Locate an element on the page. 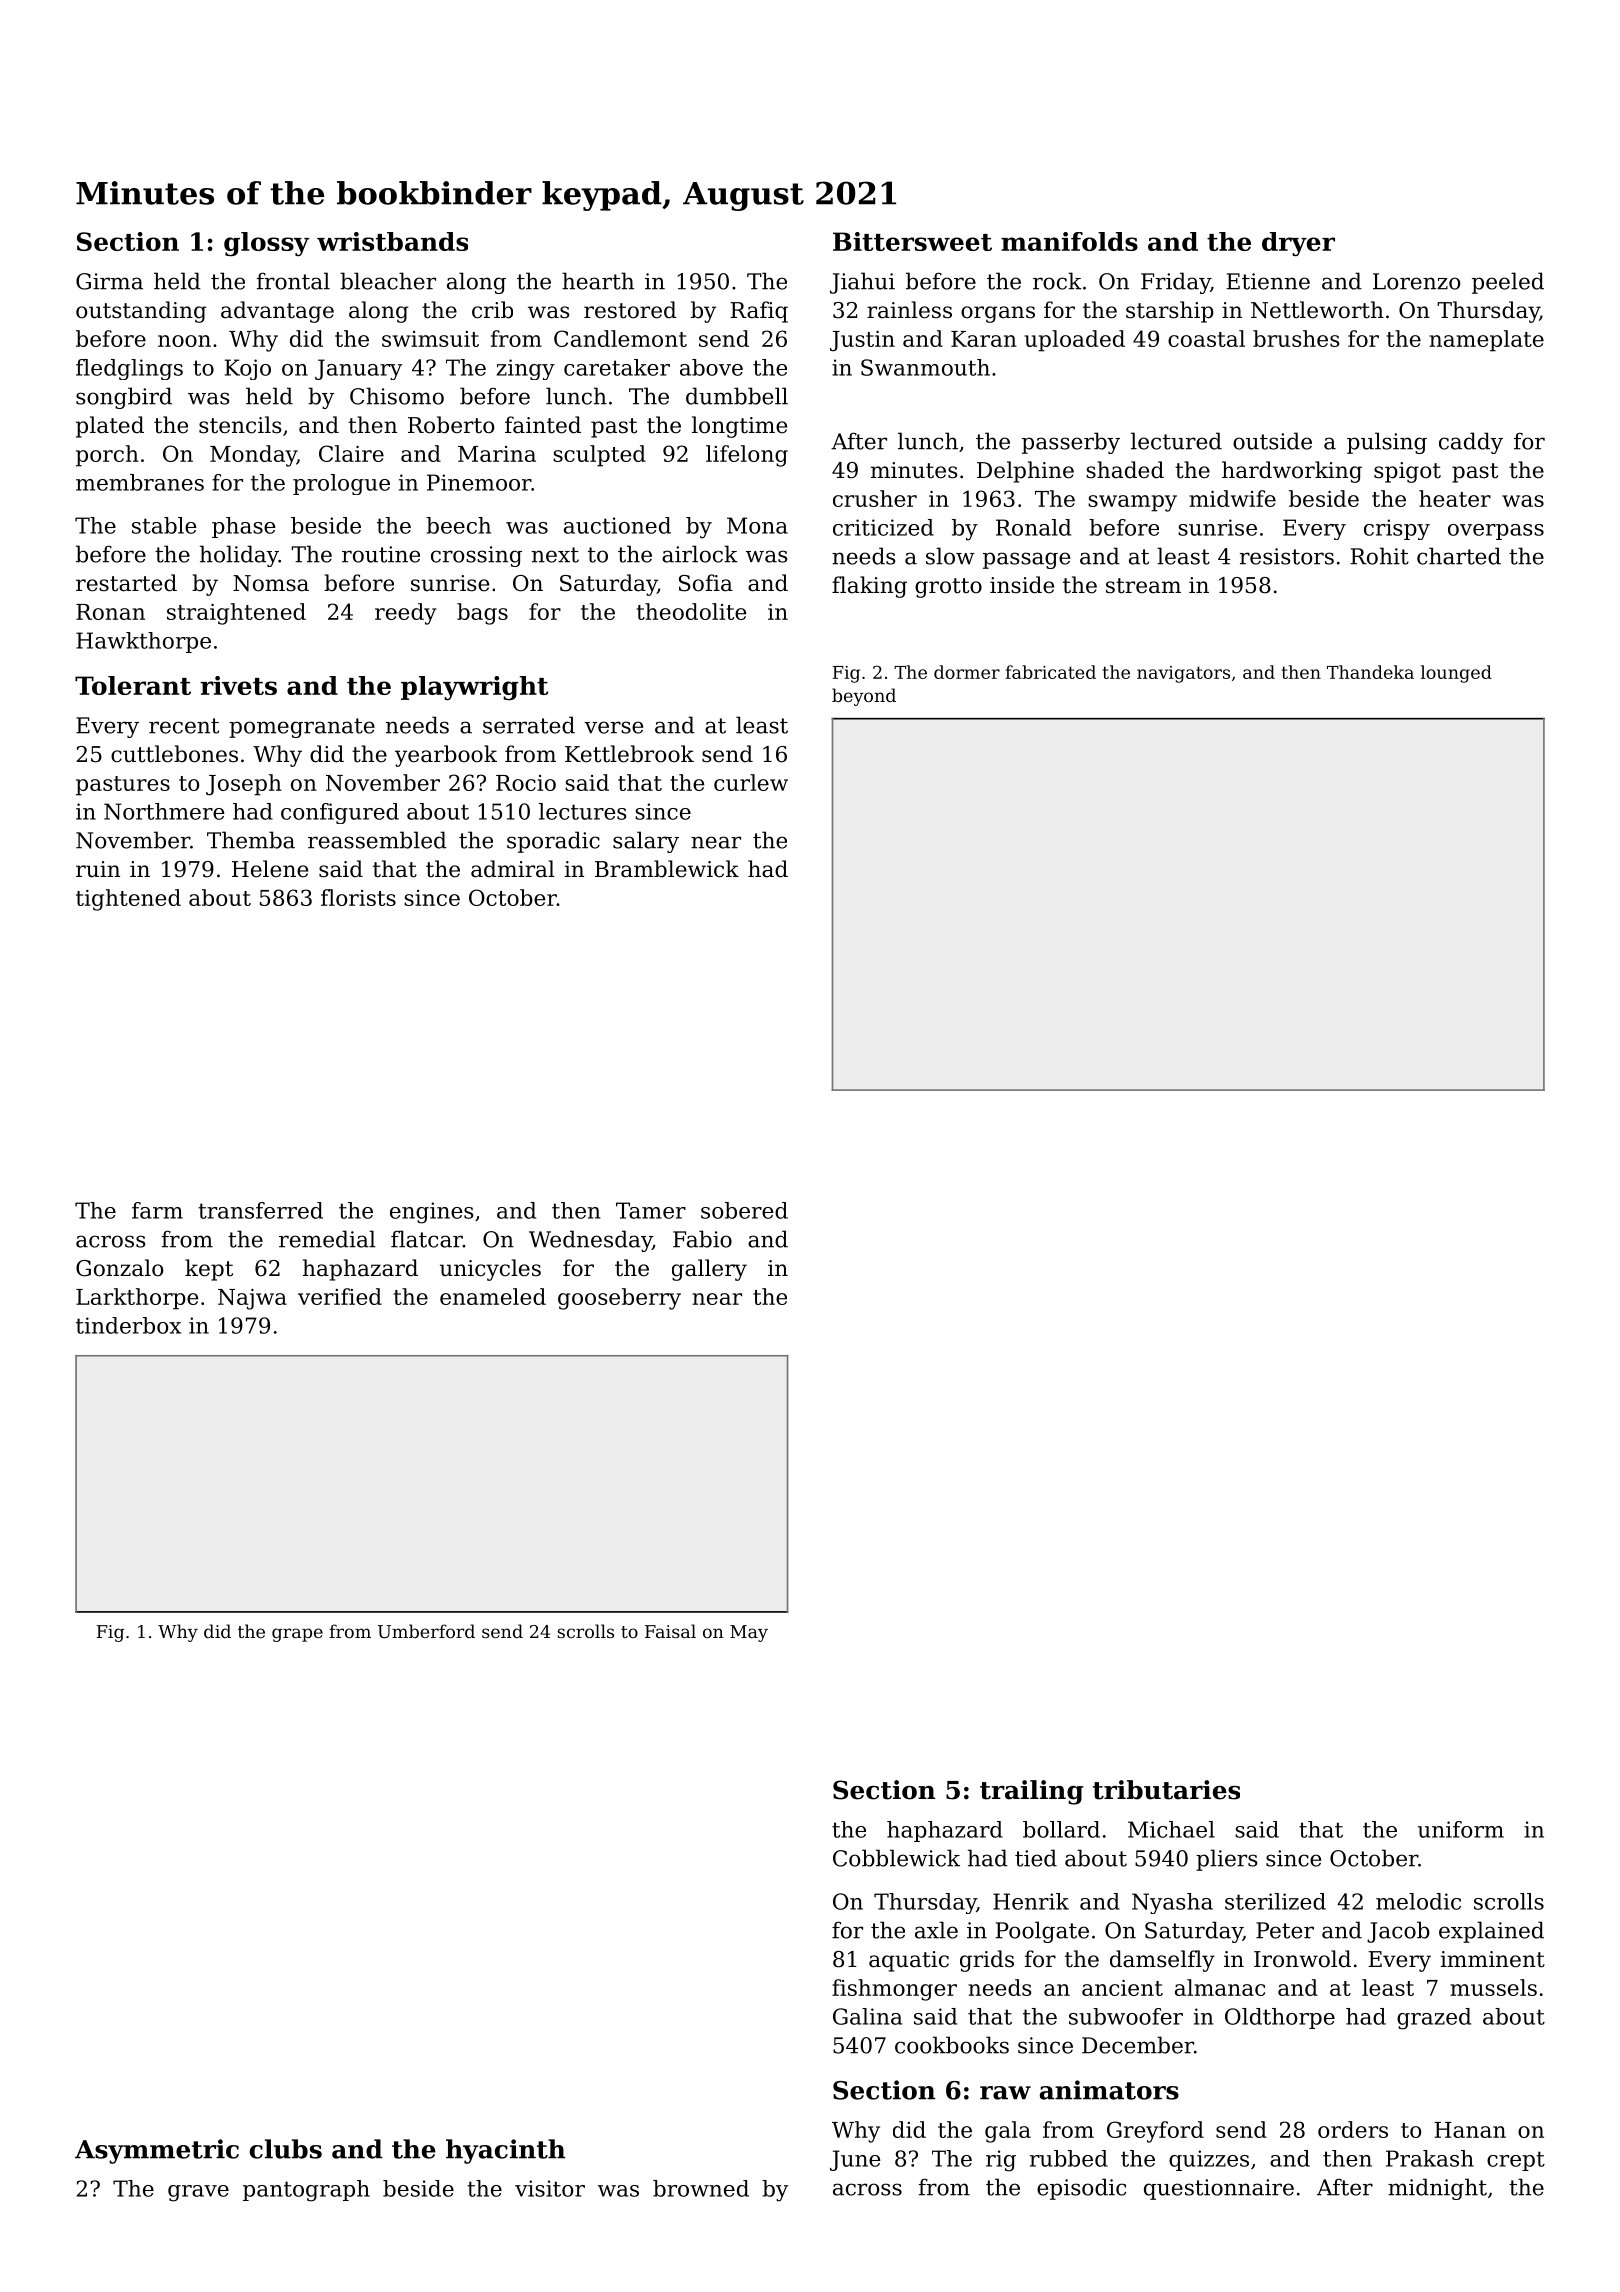 This document has height=2292, width=1620. recent is located at coordinates (184, 726).
